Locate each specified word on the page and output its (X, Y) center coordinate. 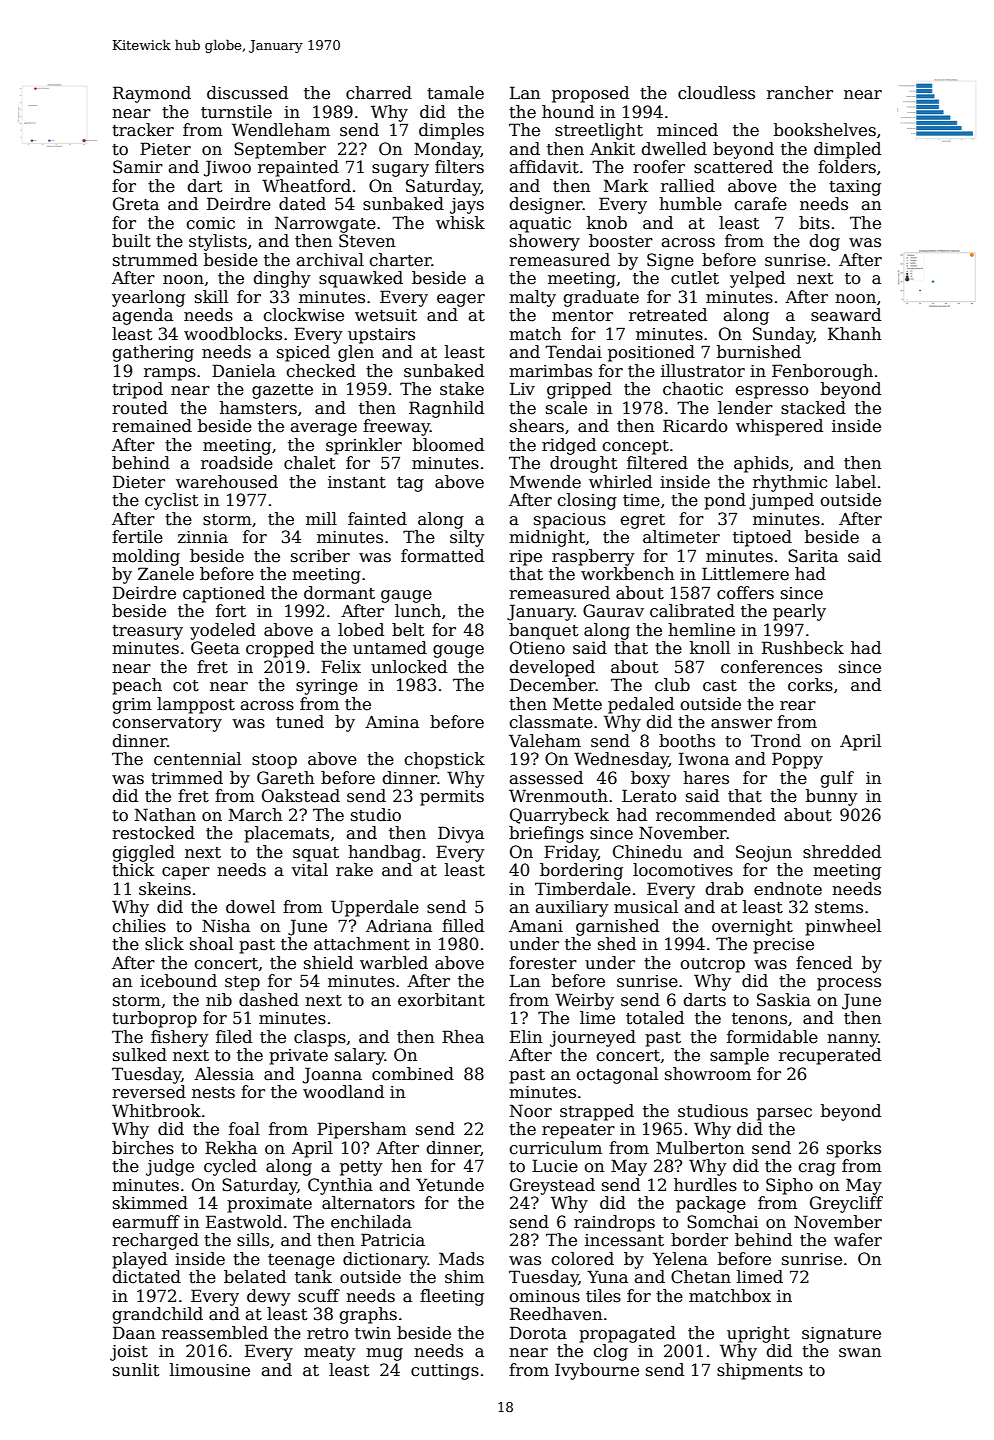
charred (379, 93)
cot (186, 686)
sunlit (136, 1370)
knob (607, 222)
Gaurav (613, 611)
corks (810, 685)
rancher (800, 93)
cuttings (445, 1372)
